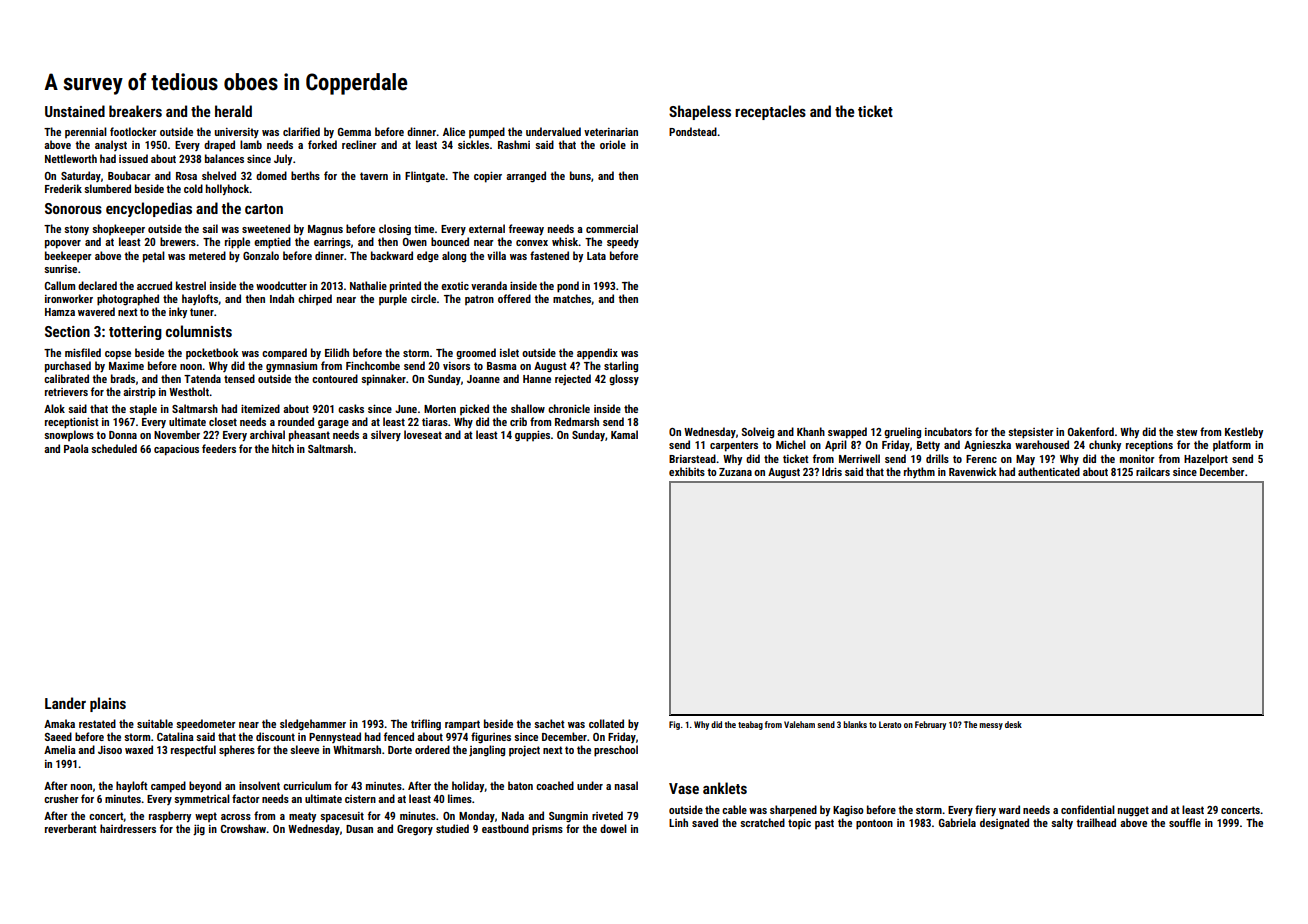 The image size is (1308, 924). What do you see at coordinates (75, 111) in the screenshot?
I see `Unstained` at bounding box center [75, 111].
